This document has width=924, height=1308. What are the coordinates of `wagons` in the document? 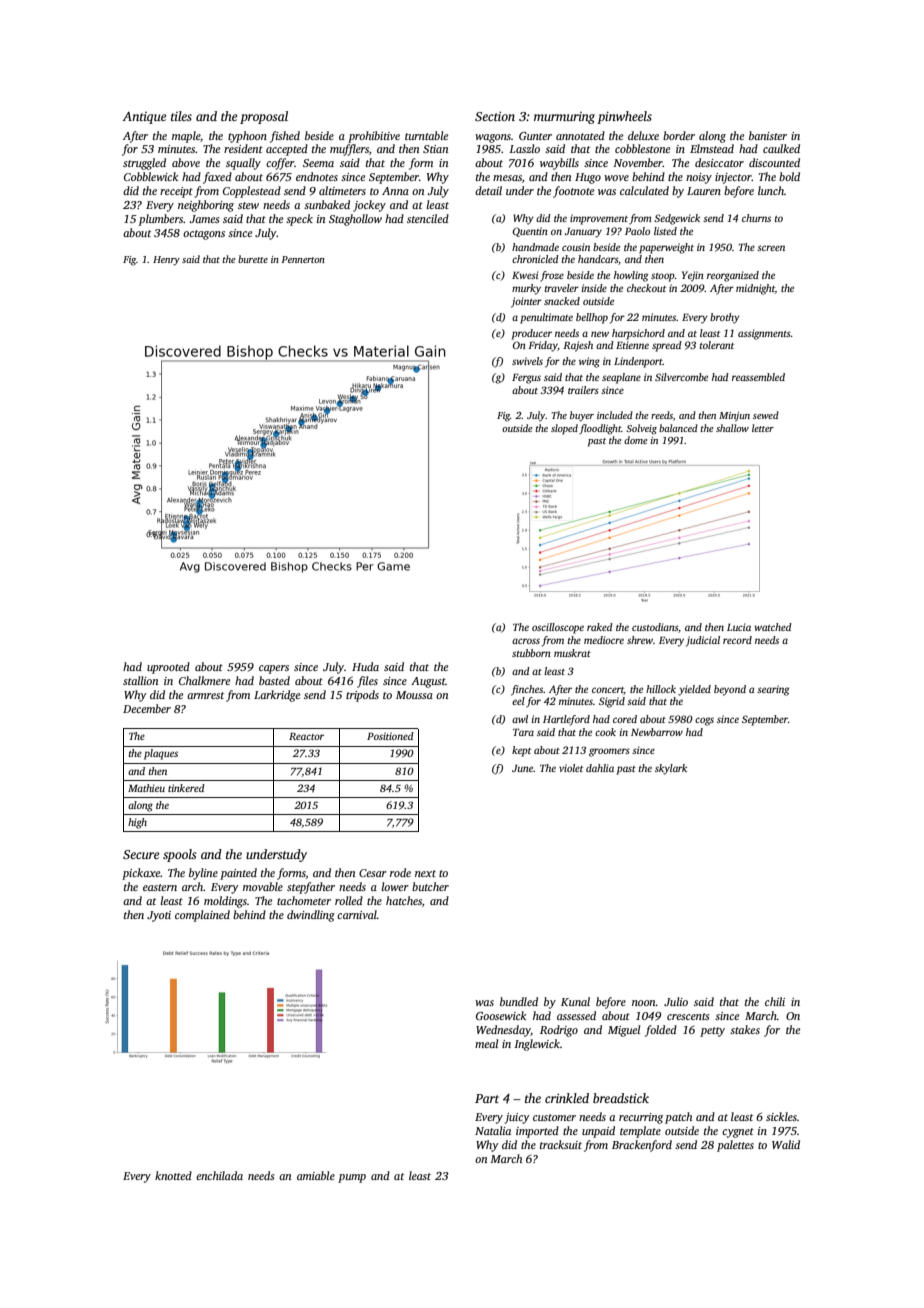 It's located at (493, 138).
